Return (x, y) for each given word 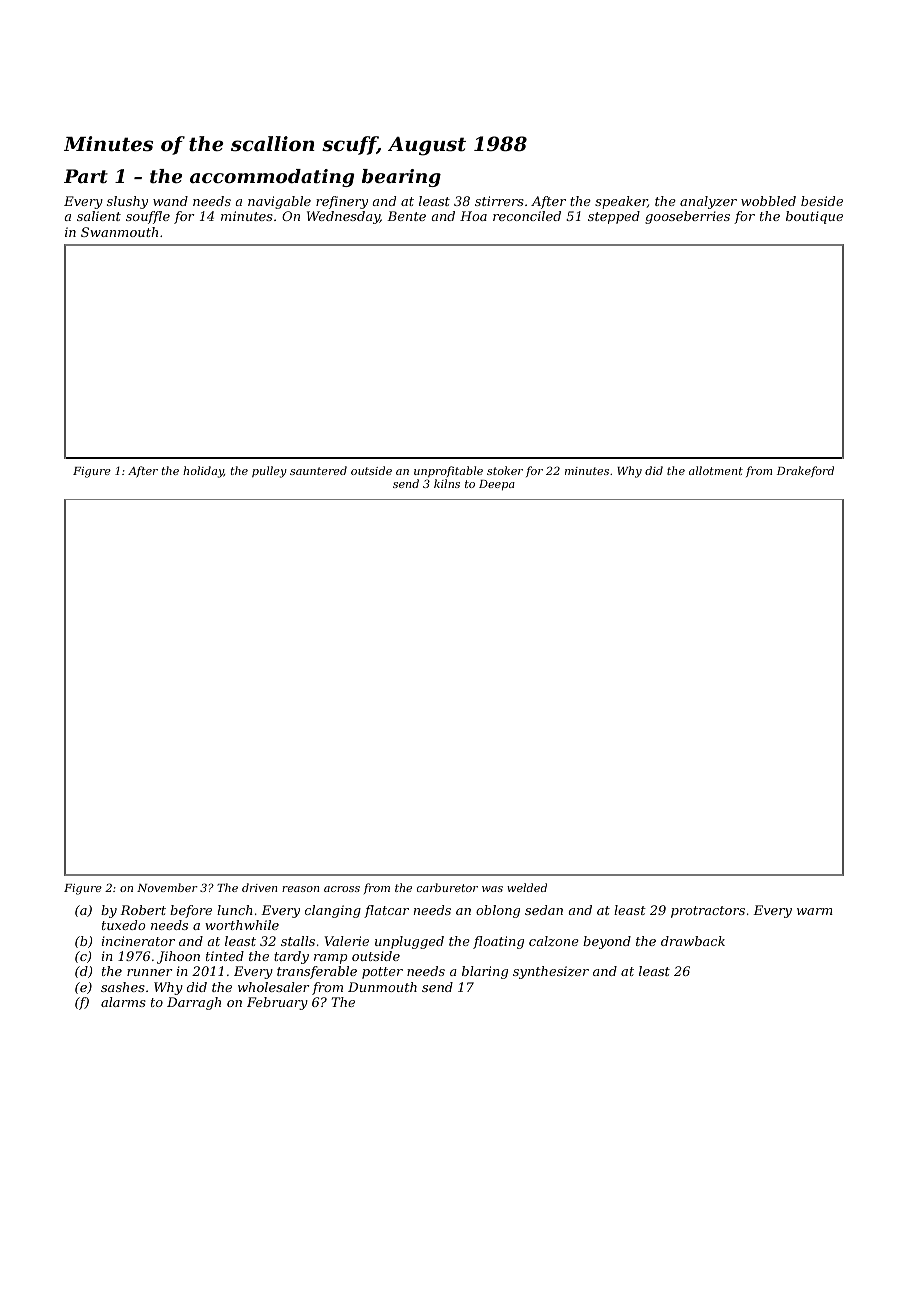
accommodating (272, 178)
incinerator (138, 941)
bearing (401, 178)
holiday (203, 472)
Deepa (497, 485)
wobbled (768, 201)
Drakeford (805, 471)
